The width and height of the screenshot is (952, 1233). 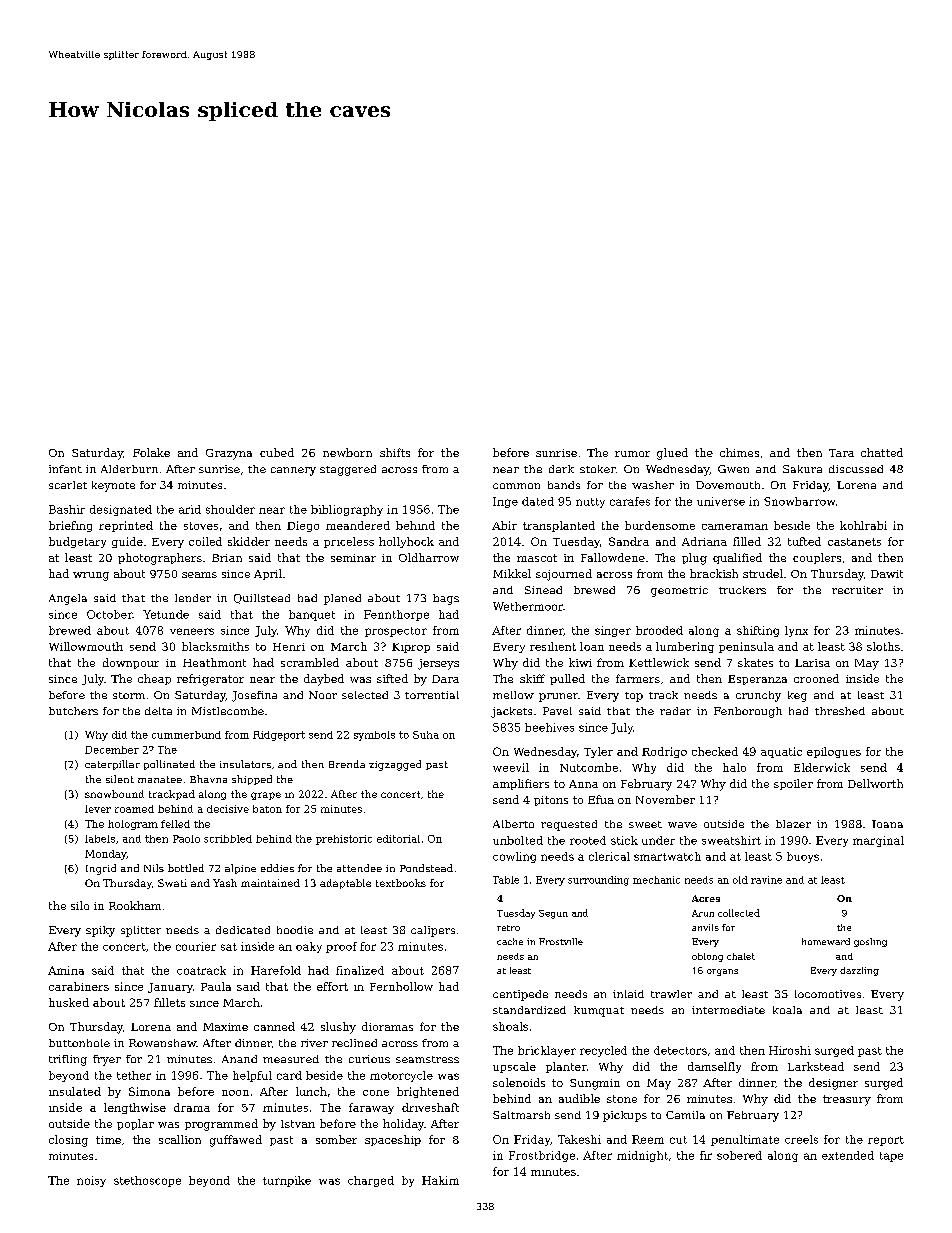 What do you see at coordinates (98, 809) in the screenshot?
I see `lever` at bounding box center [98, 809].
